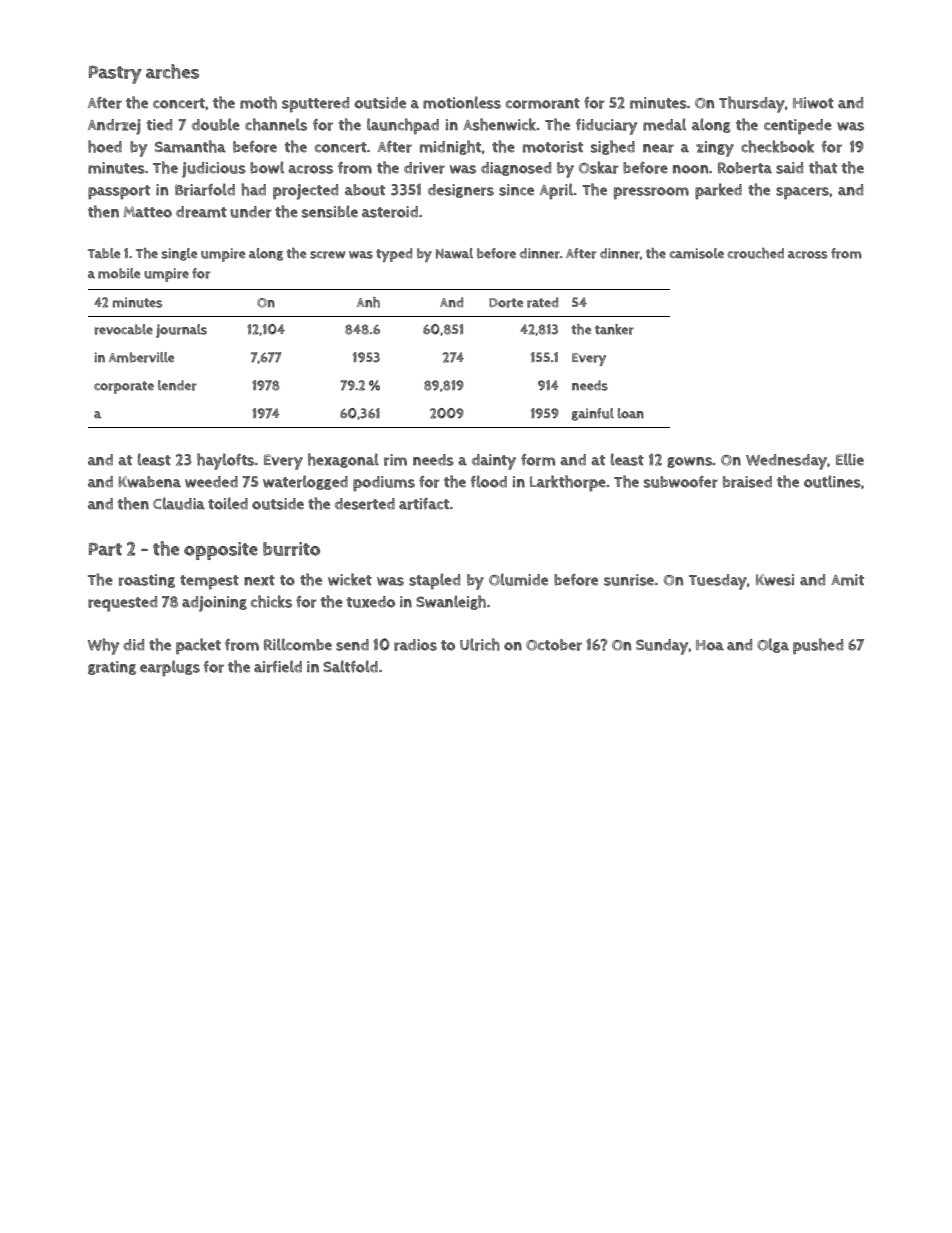 The image size is (952, 1233). I want to click on moth, so click(258, 102).
